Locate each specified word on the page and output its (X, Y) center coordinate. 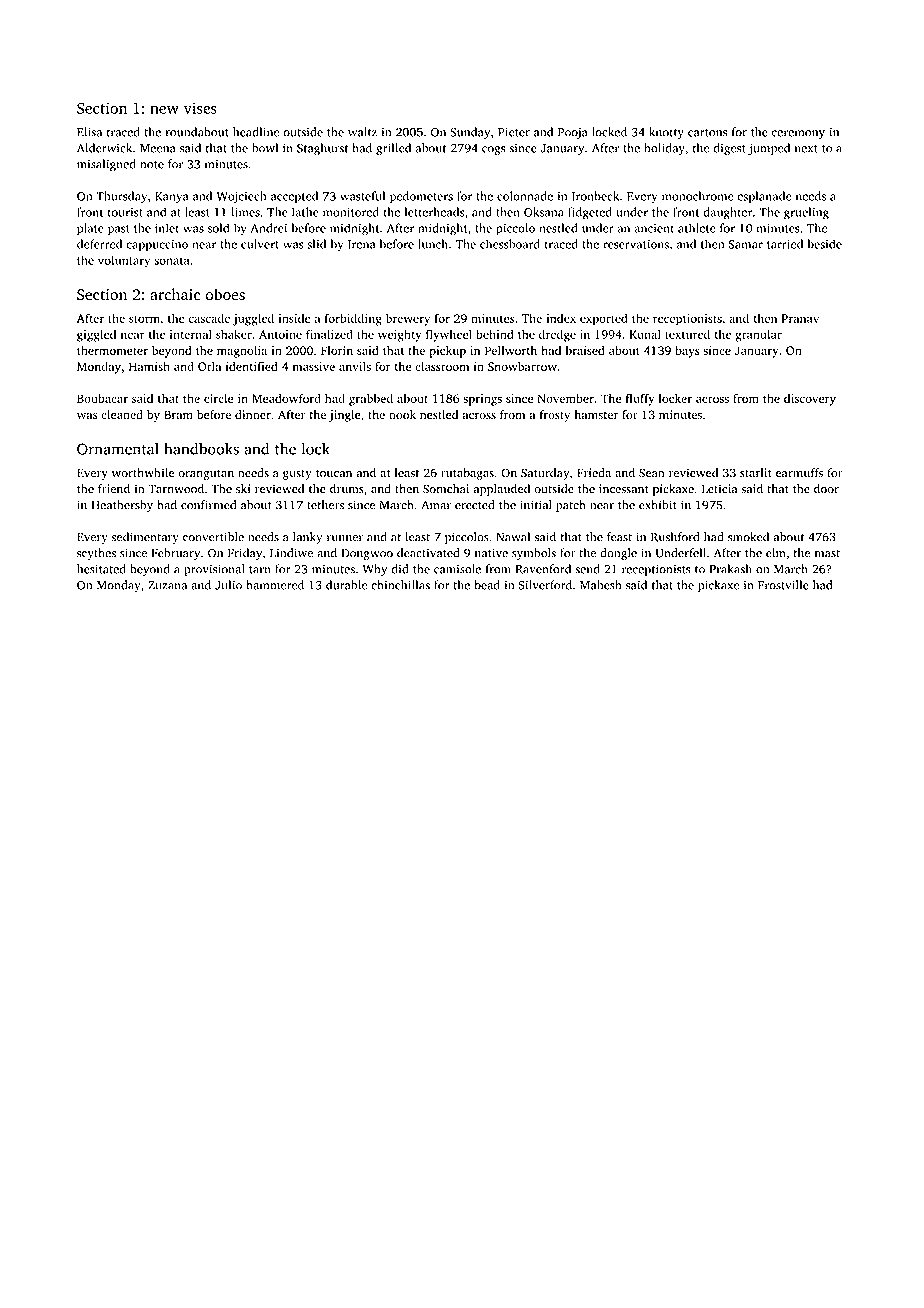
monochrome (698, 196)
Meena (158, 148)
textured (687, 334)
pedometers (421, 197)
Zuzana (167, 585)
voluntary (124, 261)
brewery (408, 319)
